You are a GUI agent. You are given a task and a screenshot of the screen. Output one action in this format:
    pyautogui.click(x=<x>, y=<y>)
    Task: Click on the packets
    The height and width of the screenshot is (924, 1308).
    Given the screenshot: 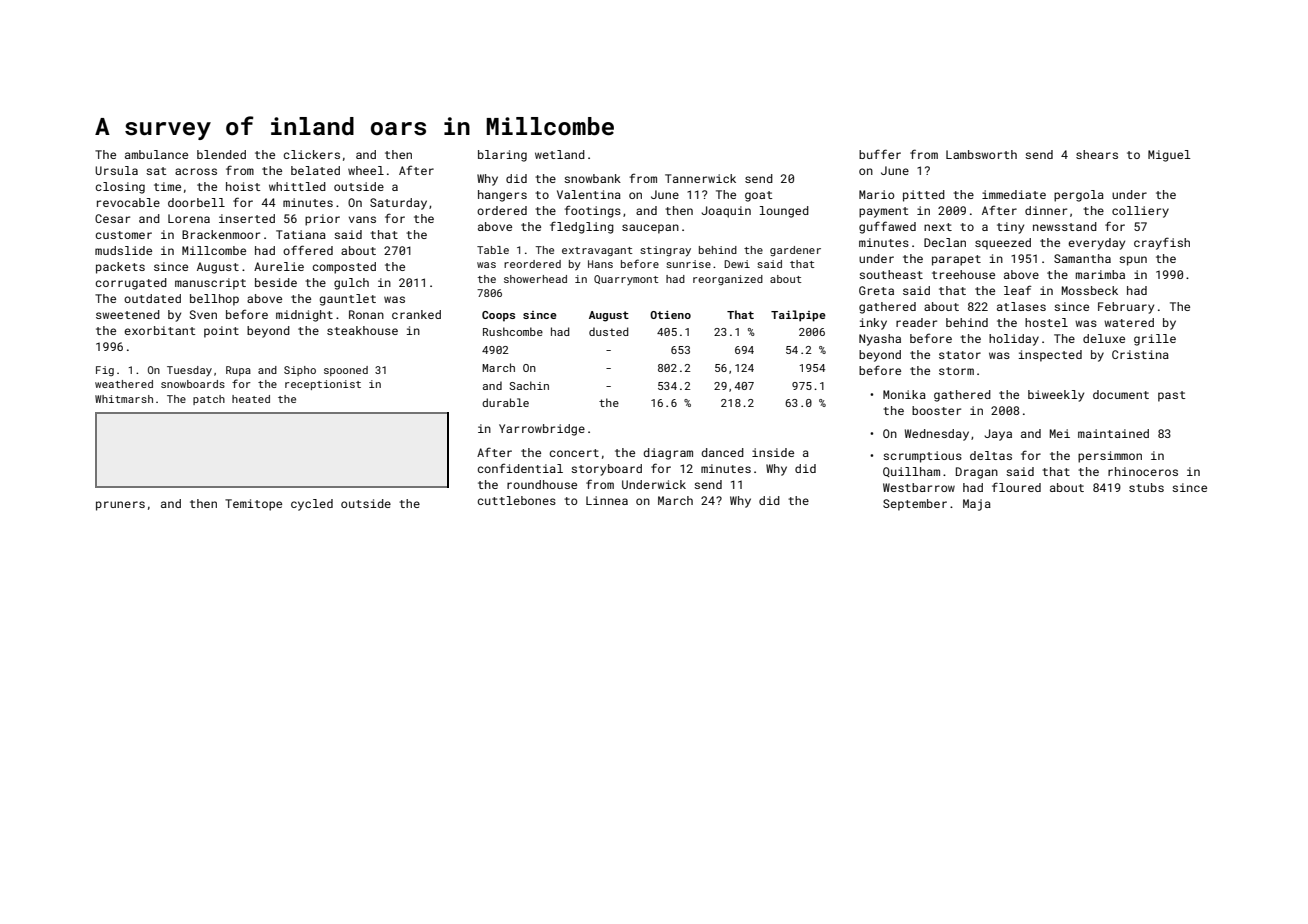 What is the action you would take?
    pyautogui.click(x=120, y=268)
